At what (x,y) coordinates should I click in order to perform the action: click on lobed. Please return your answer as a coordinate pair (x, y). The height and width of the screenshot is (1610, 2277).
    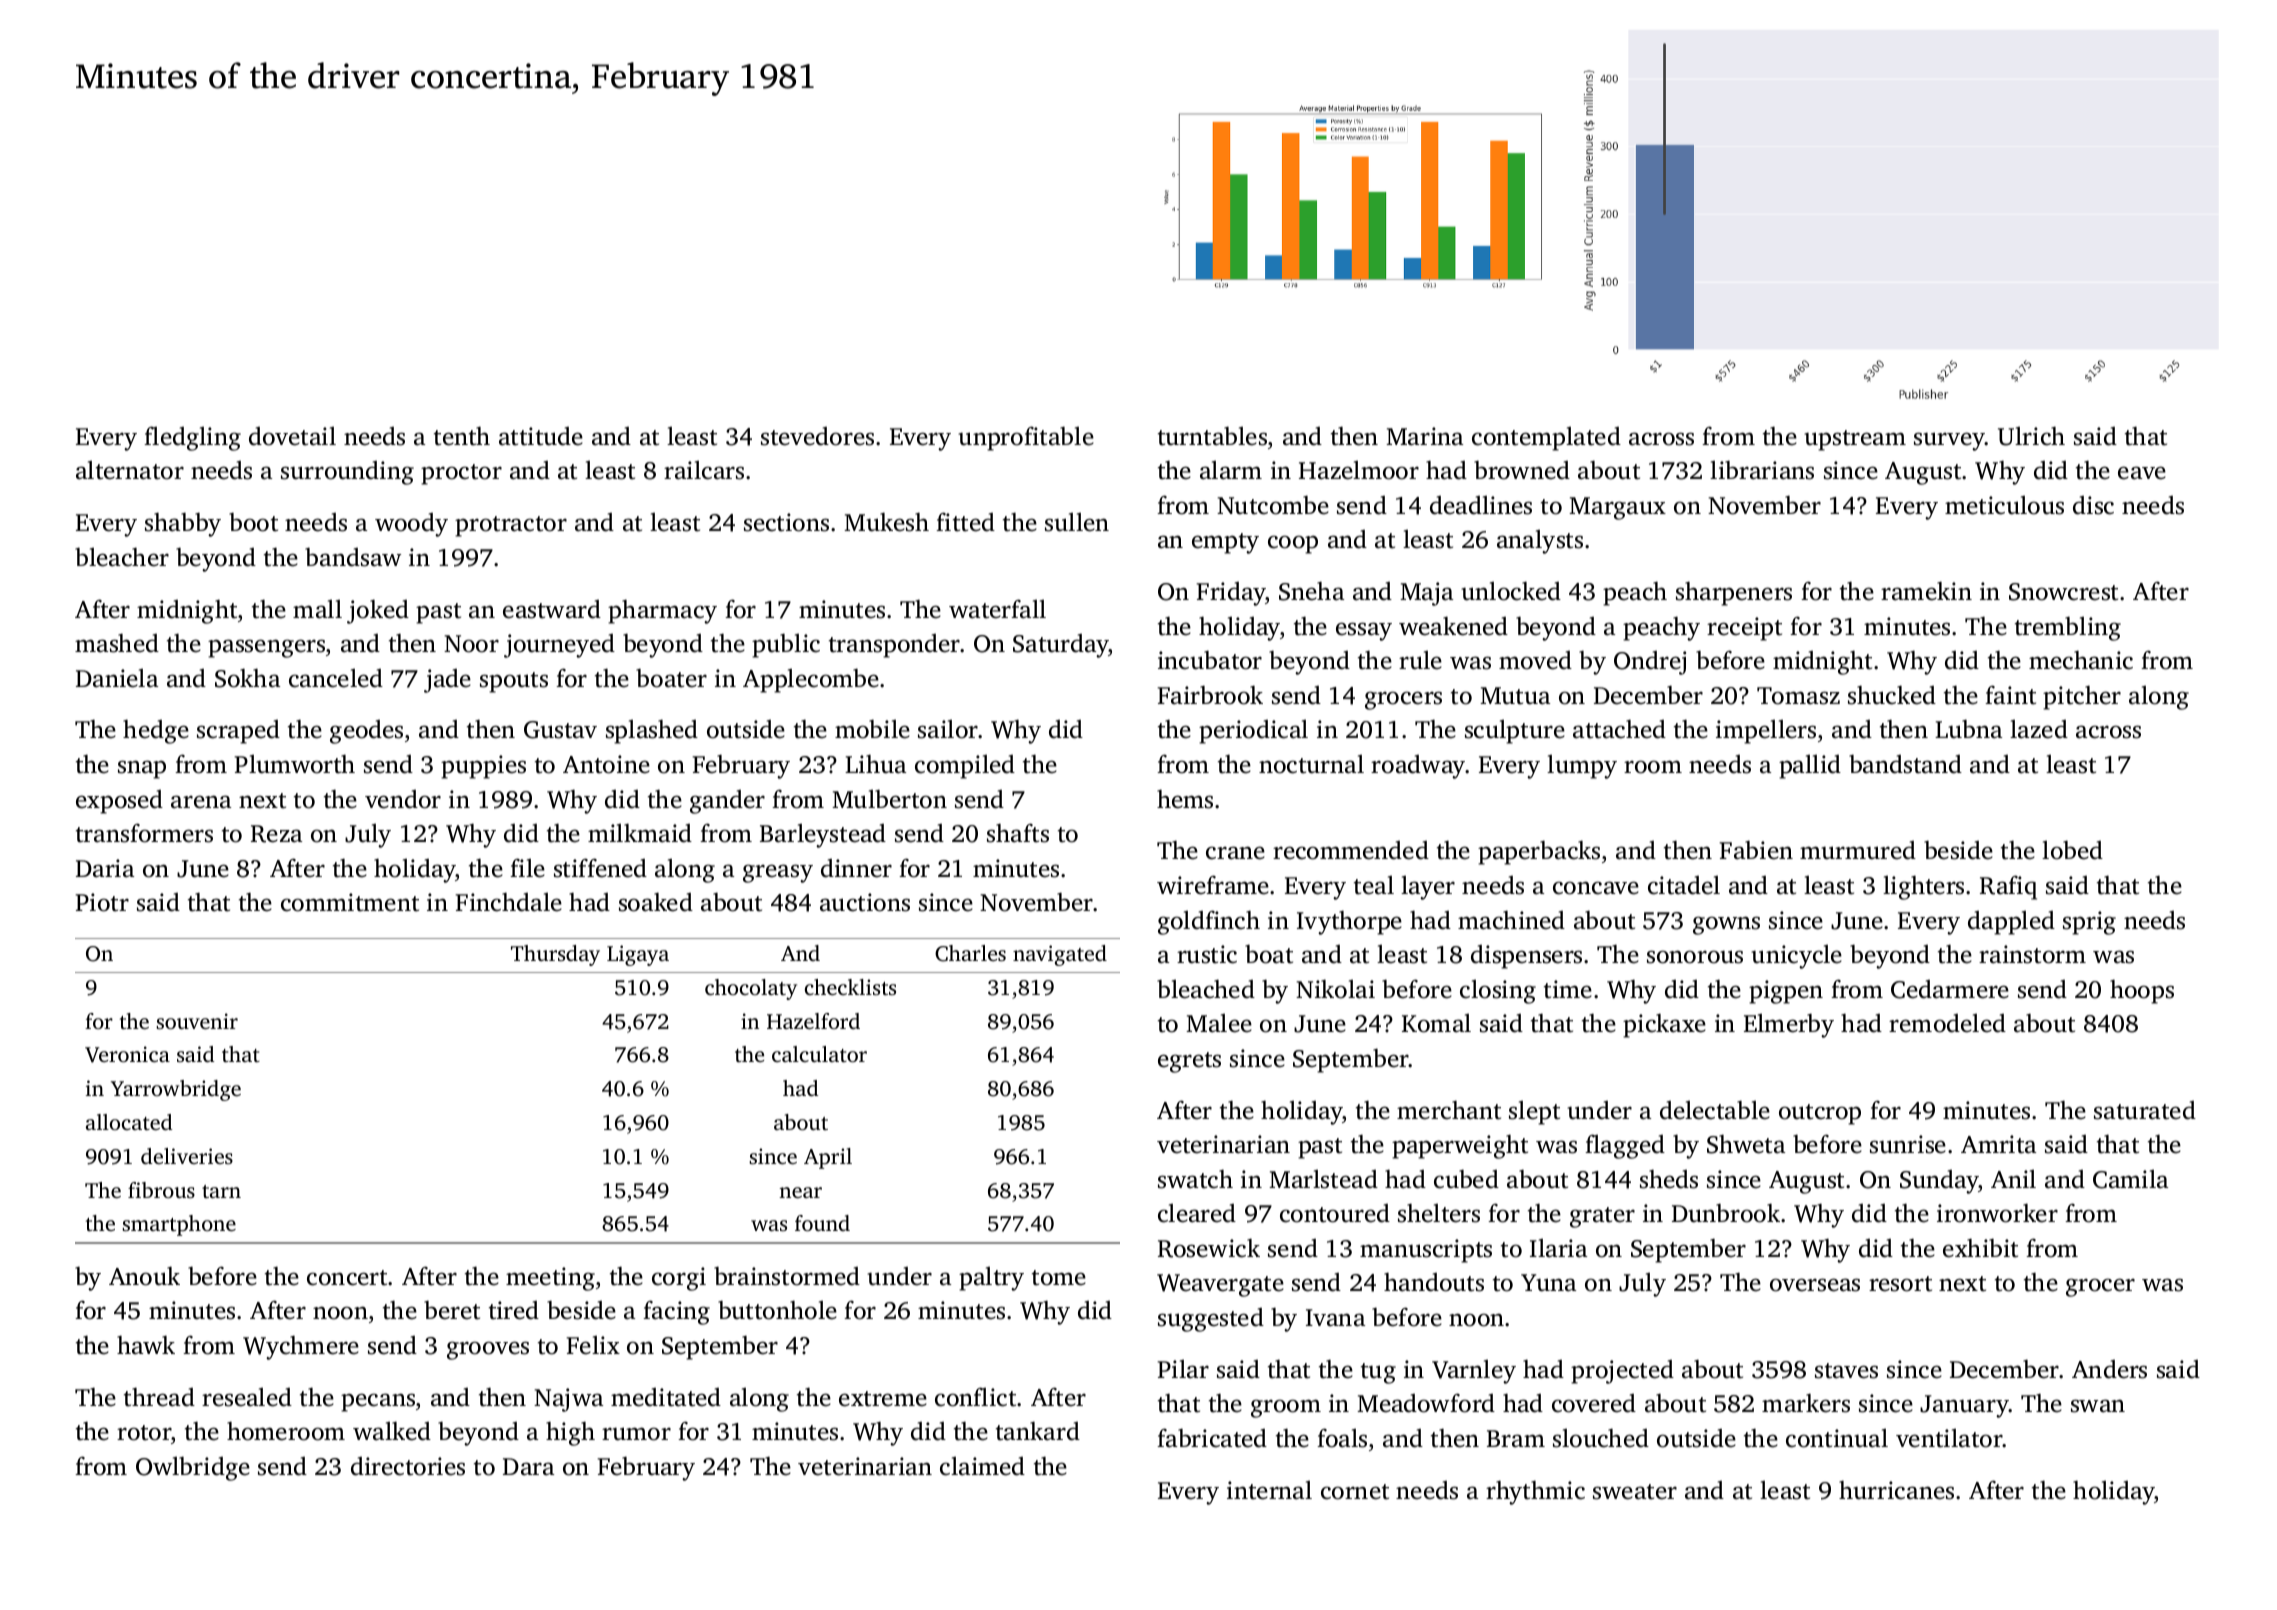
    Looking at the image, I should click on (2072, 850).
